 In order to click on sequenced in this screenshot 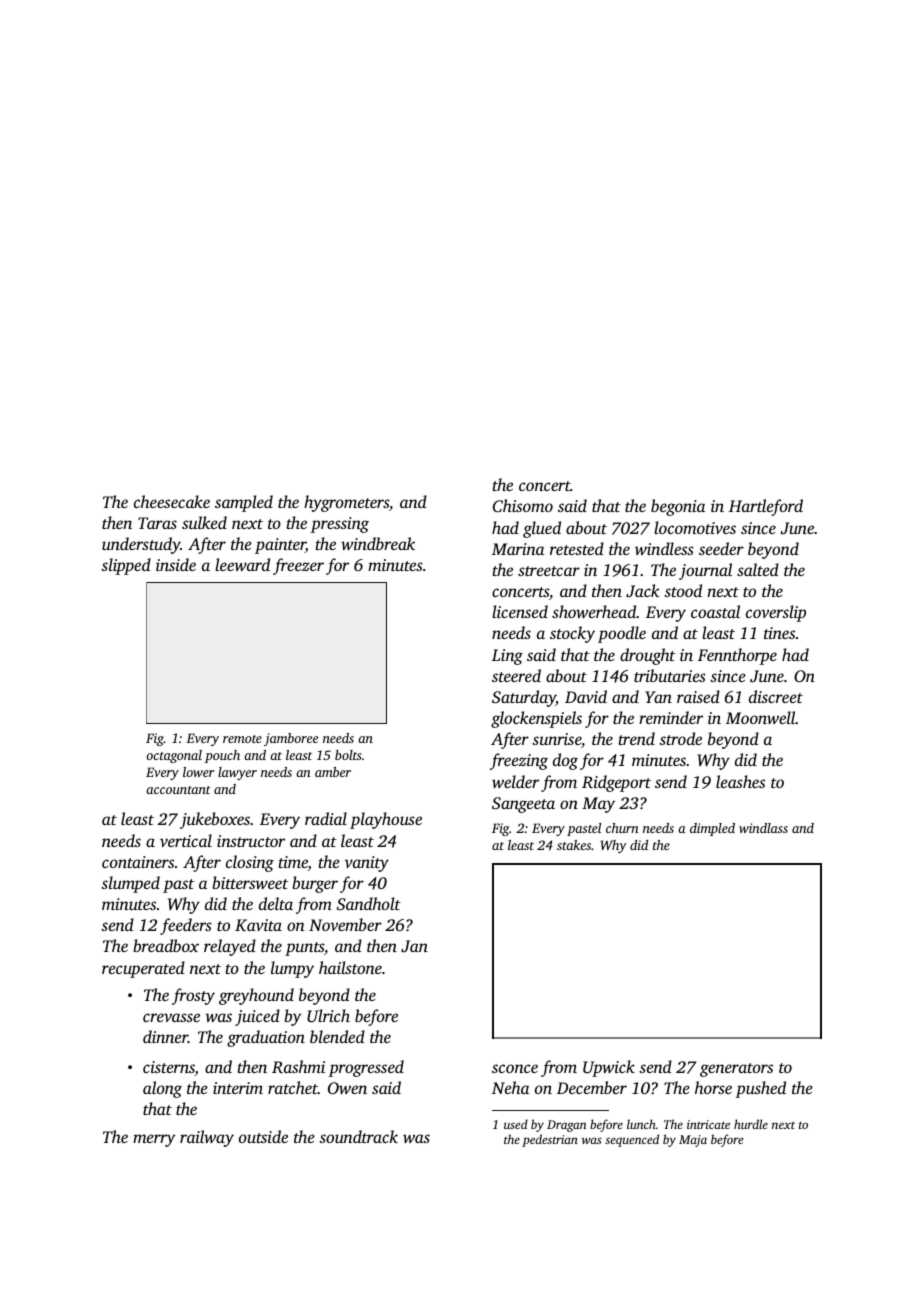, I will do `click(632, 1140)`.
